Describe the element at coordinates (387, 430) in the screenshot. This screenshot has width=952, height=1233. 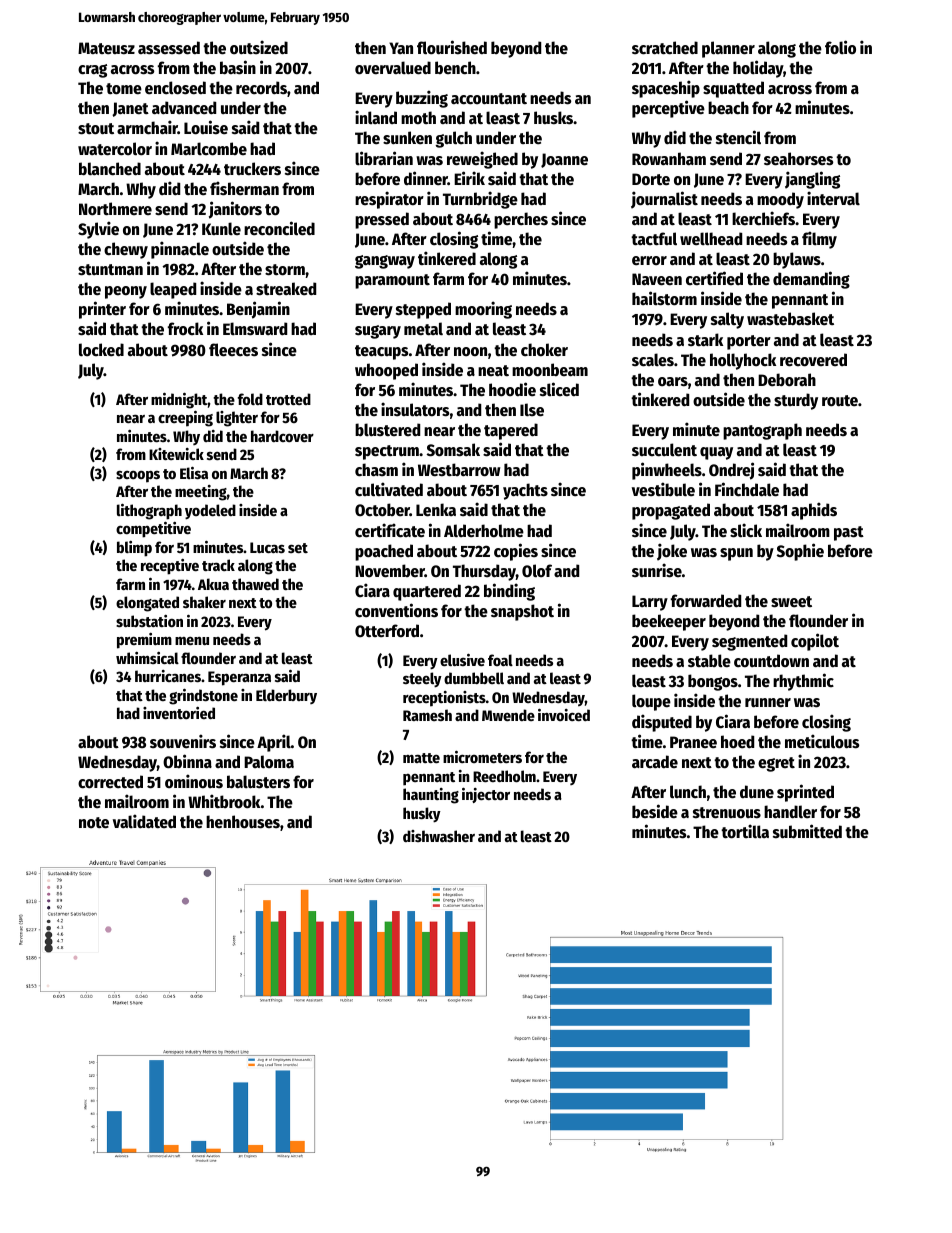
I see `blustered` at that location.
